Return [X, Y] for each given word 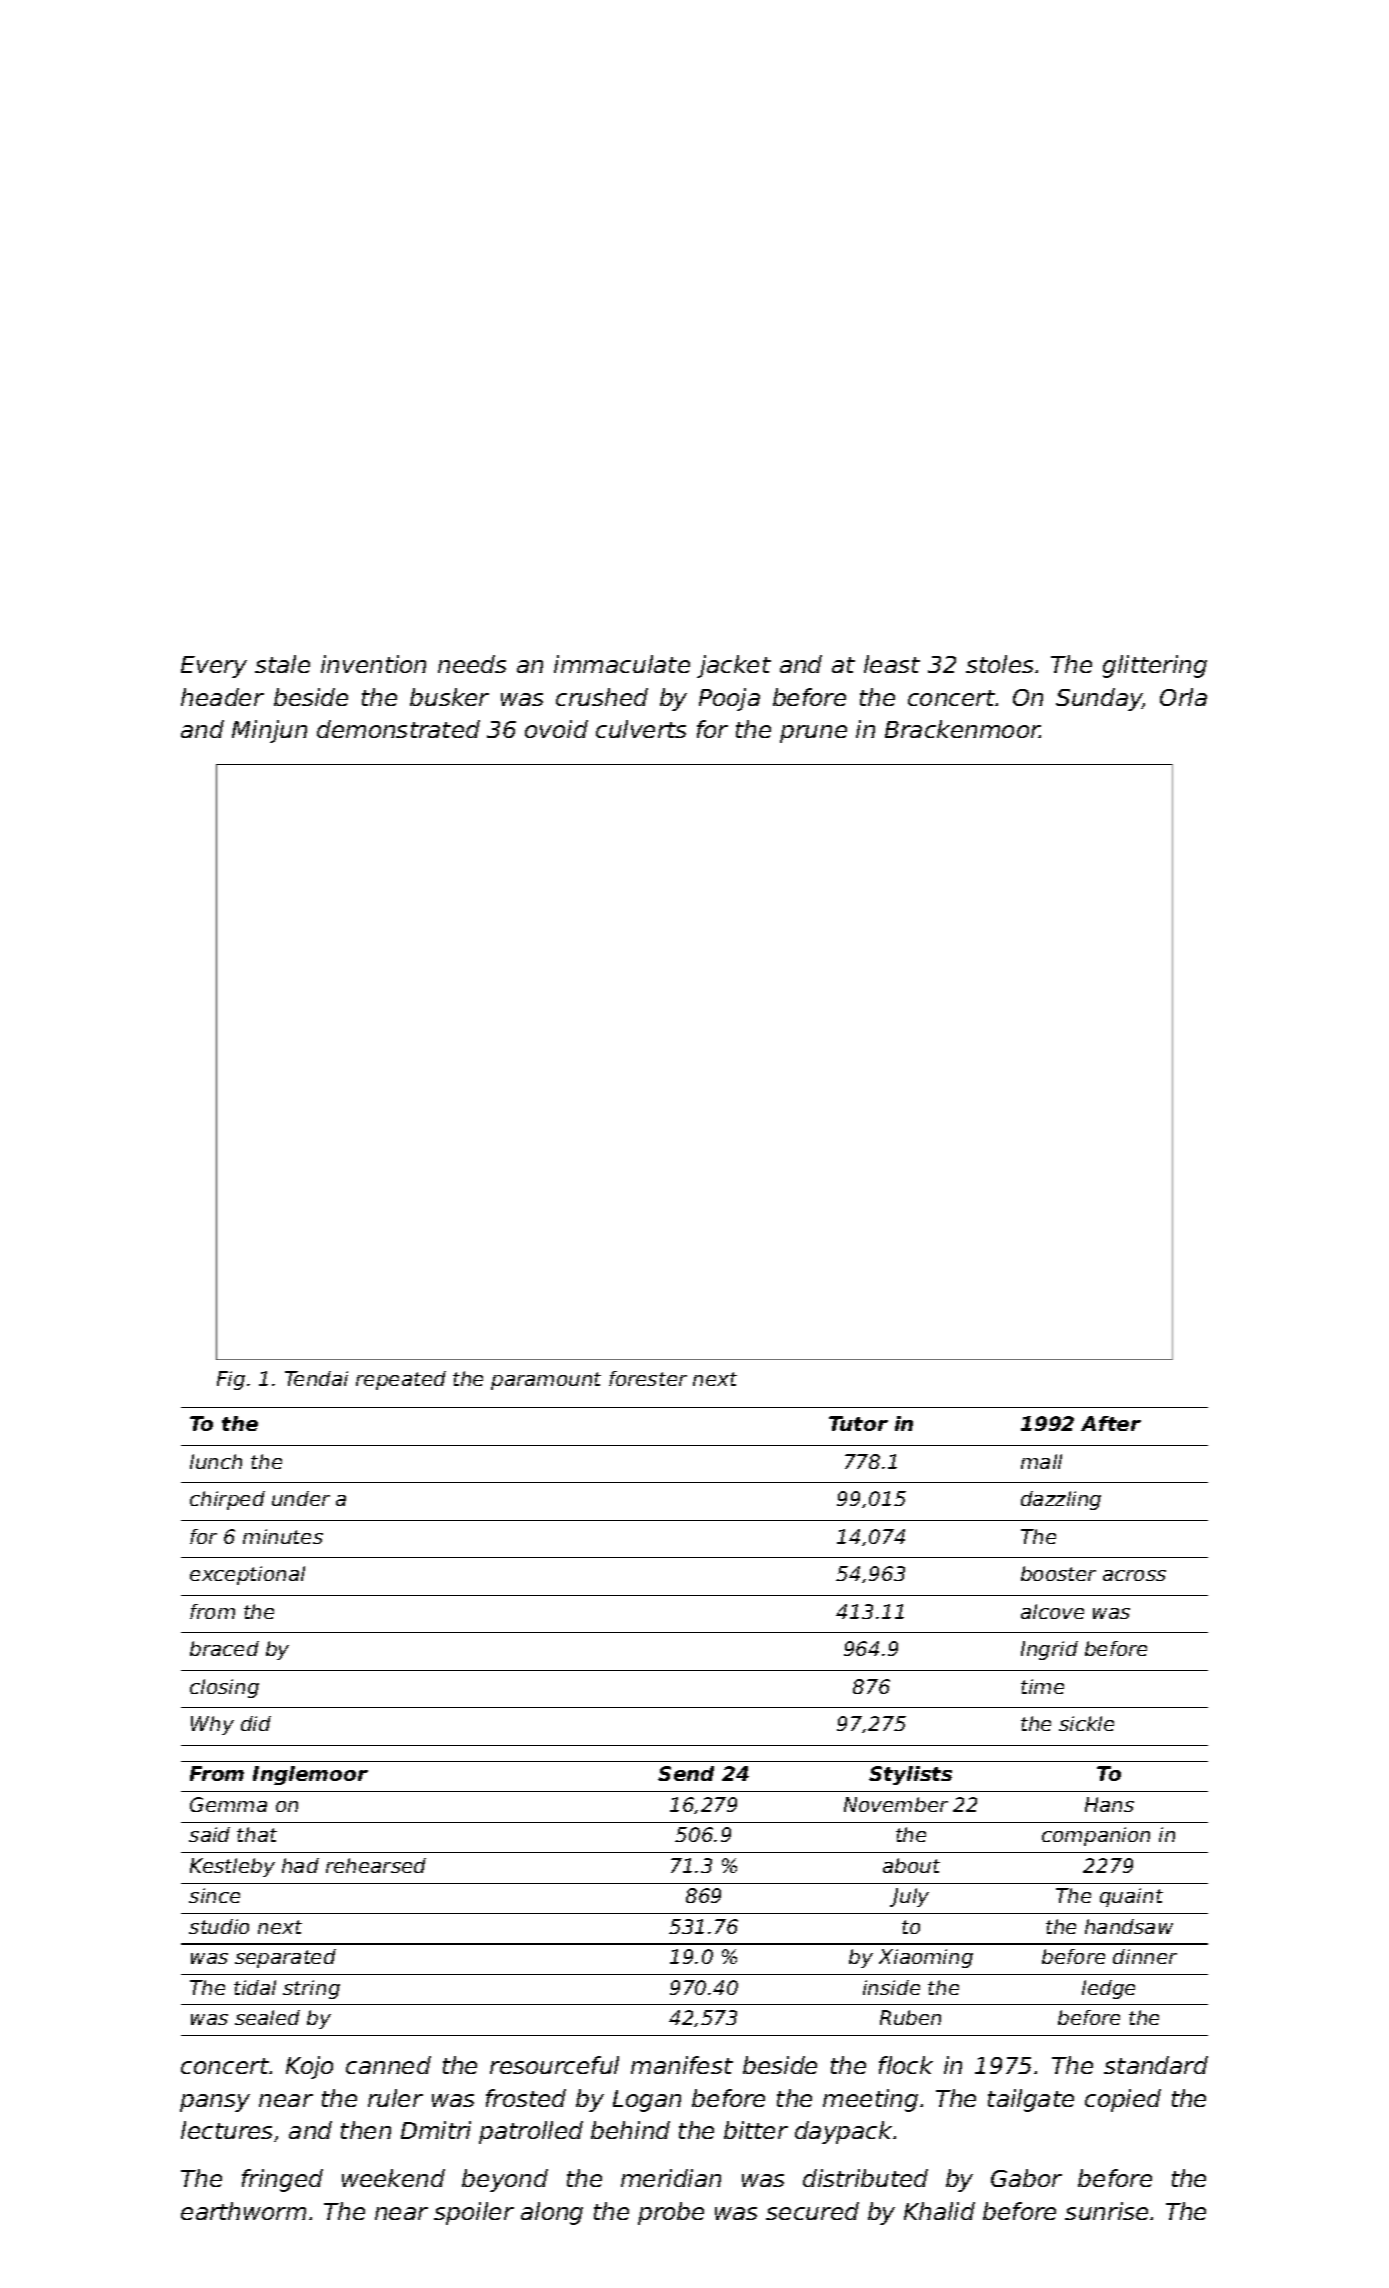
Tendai [316, 1378]
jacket [734, 666]
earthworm [243, 2211]
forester [648, 1378]
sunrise [1106, 2211]
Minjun [269, 731]
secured [812, 2211]
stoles [999, 664]
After [1111, 1423]
